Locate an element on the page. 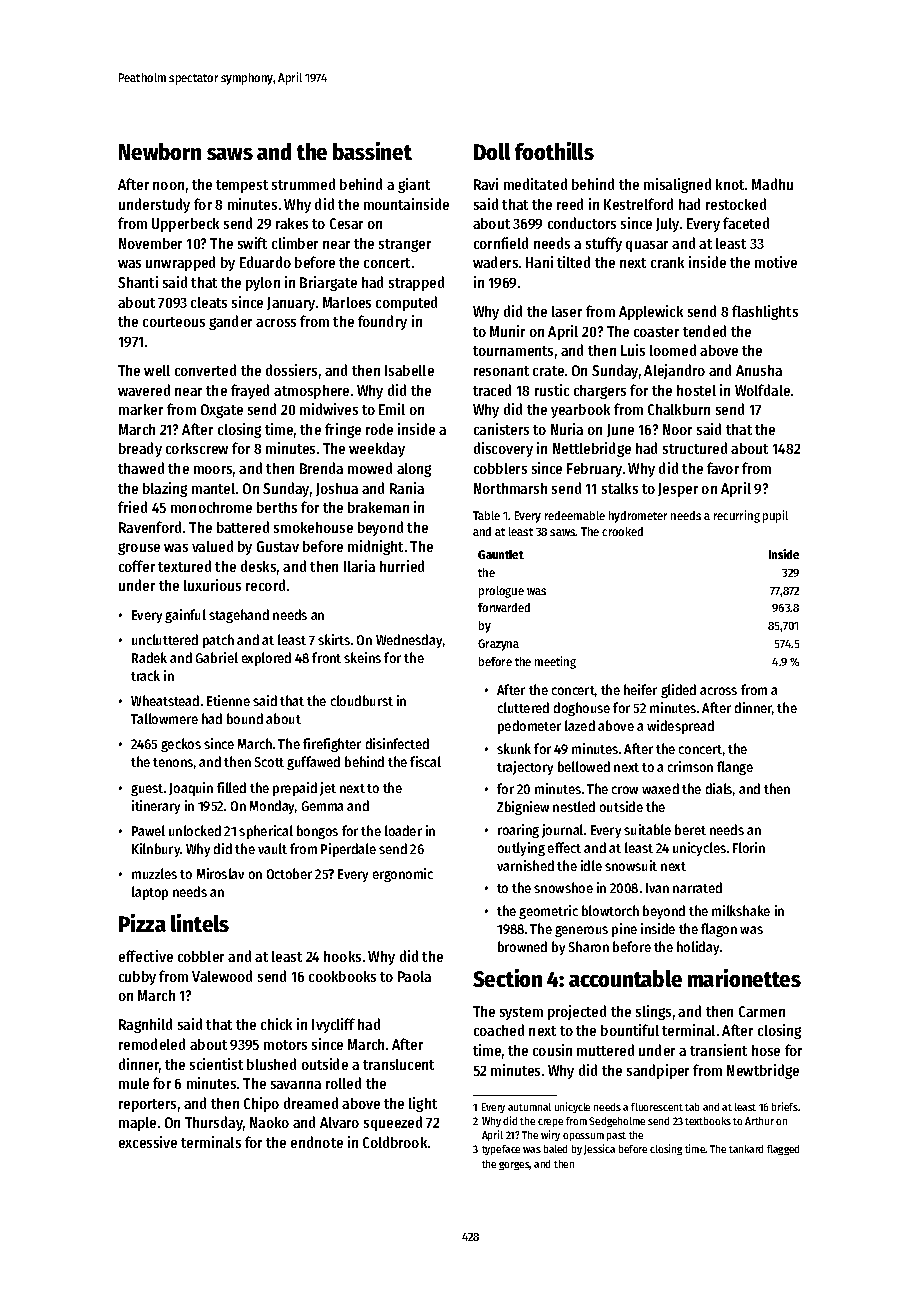 This image has width=924, height=1314. valued is located at coordinates (212, 546).
